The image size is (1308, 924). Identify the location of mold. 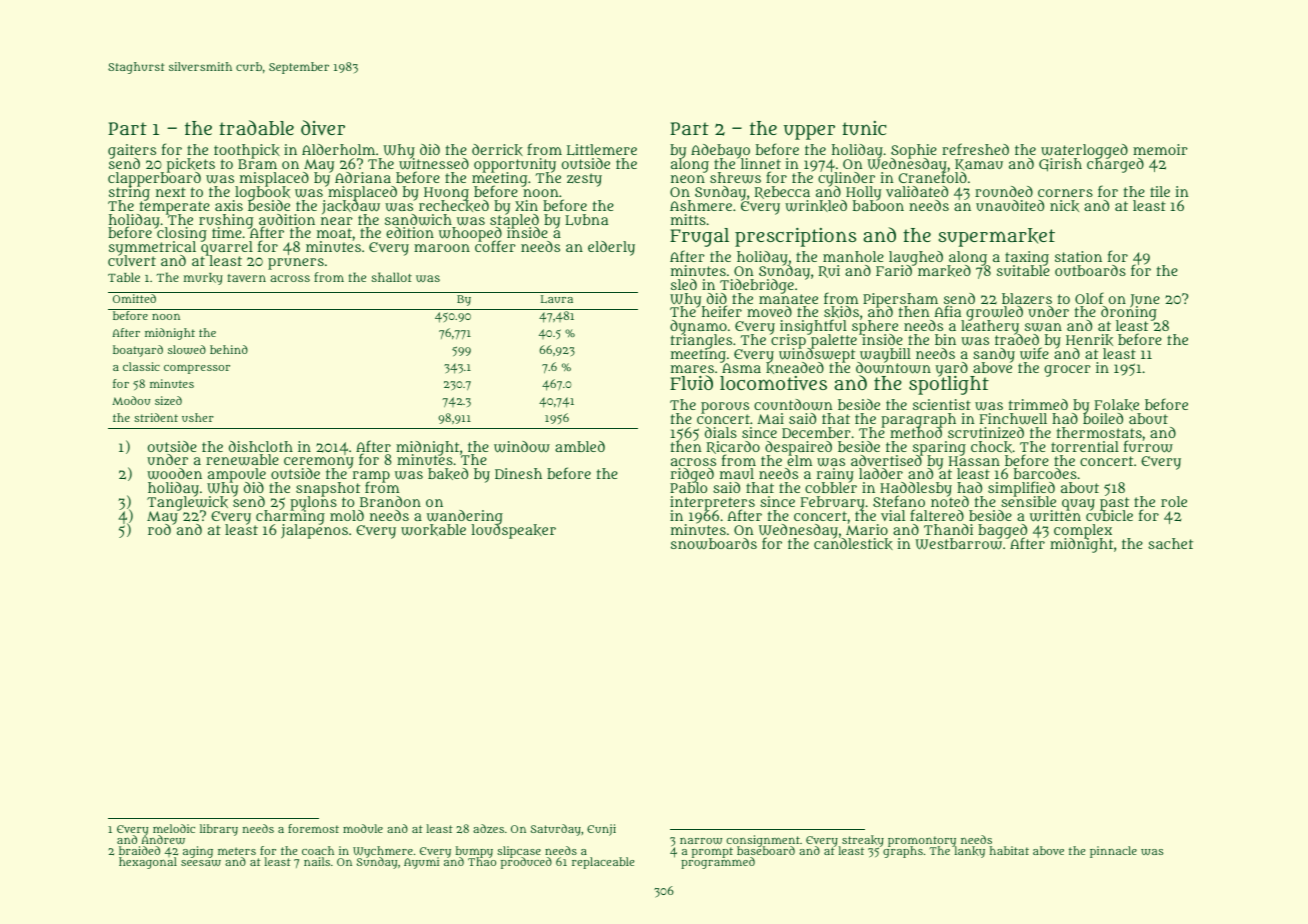
(347, 515).
